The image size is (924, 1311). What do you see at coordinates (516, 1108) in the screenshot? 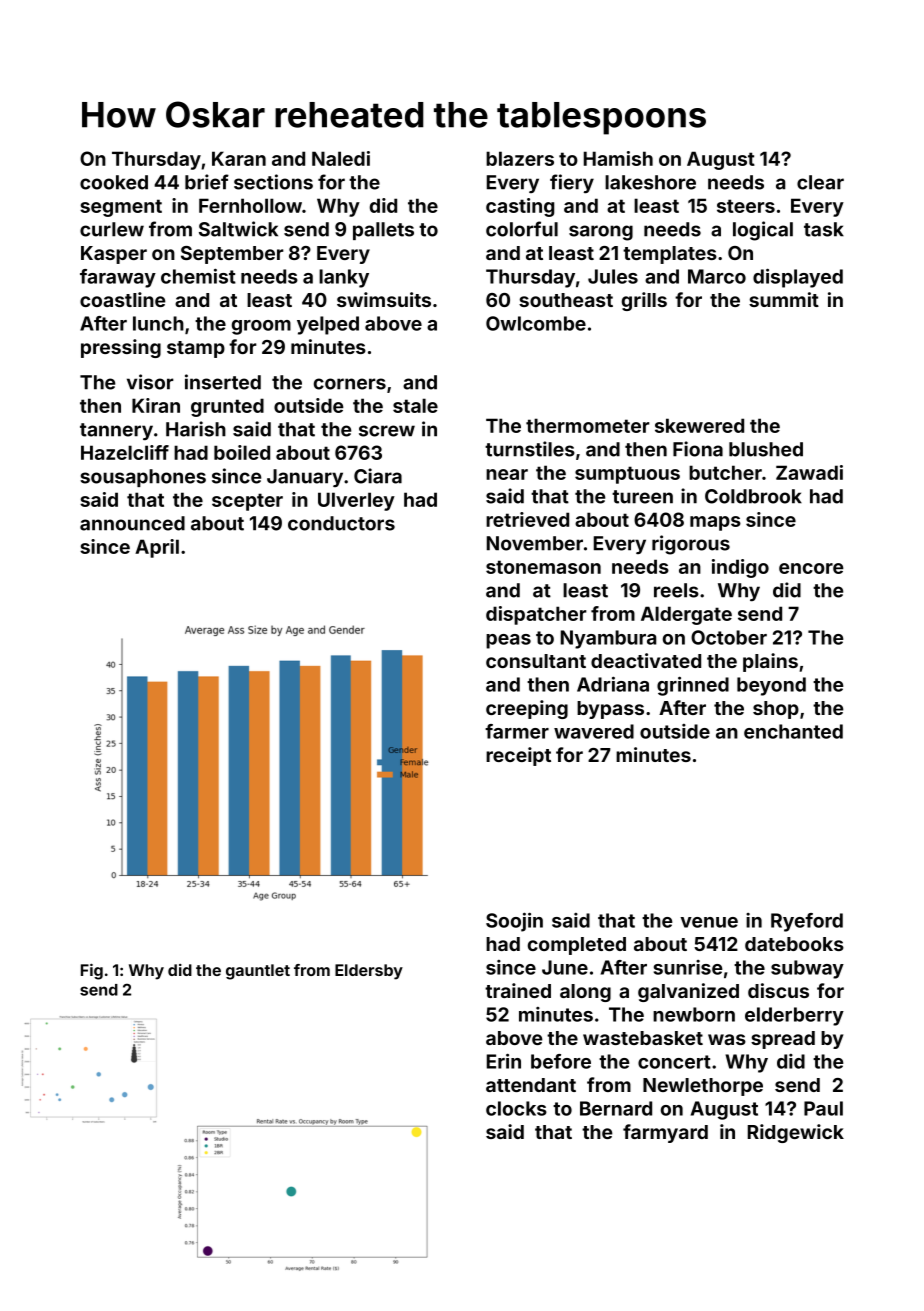
I see `clocks` at bounding box center [516, 1108].
